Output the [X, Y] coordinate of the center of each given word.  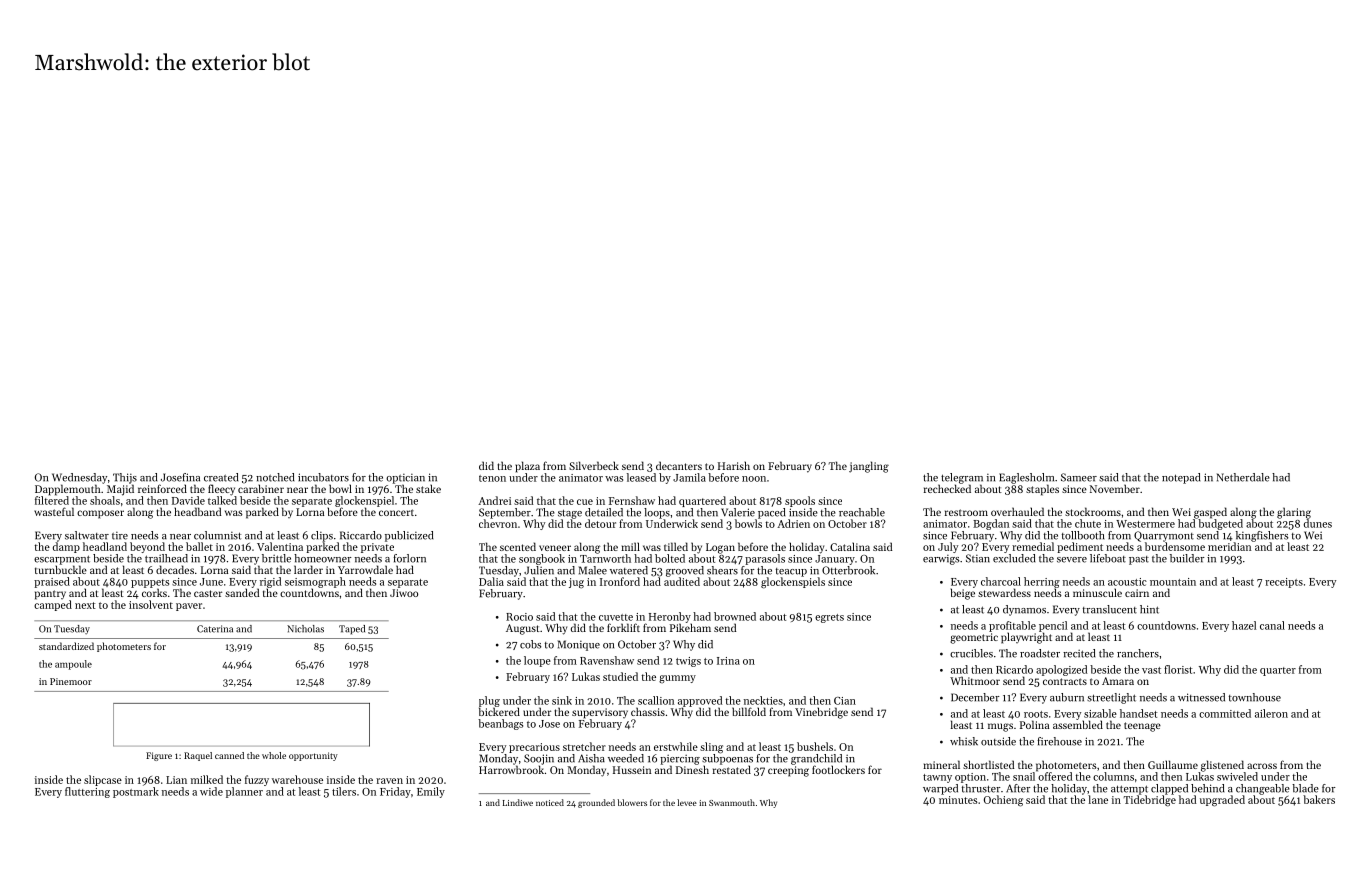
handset [1138, 713]
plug [489, 701]
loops [657, 513]
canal [1272, 625]
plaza [527, 467]
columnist [217, 535]
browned [735, 616]
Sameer [1079, 477]
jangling [869, 467]
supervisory [600, 713]
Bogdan [991, 524]
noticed [550, 802]
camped [53, 605]
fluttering [87, 792]
